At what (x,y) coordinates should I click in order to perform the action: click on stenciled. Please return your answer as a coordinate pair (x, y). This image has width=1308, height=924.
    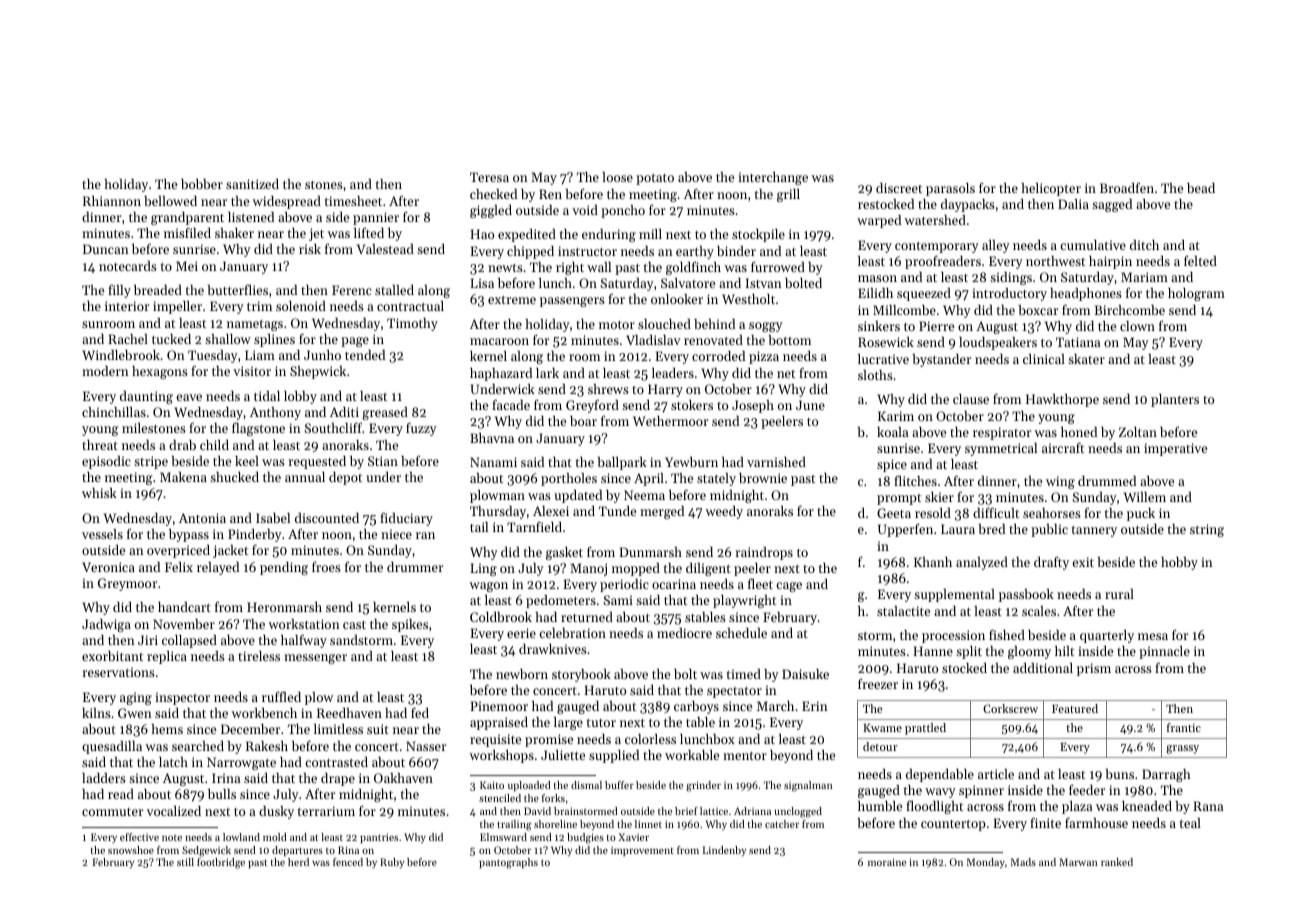
    Looking at the image, I should click on (500, 798).
